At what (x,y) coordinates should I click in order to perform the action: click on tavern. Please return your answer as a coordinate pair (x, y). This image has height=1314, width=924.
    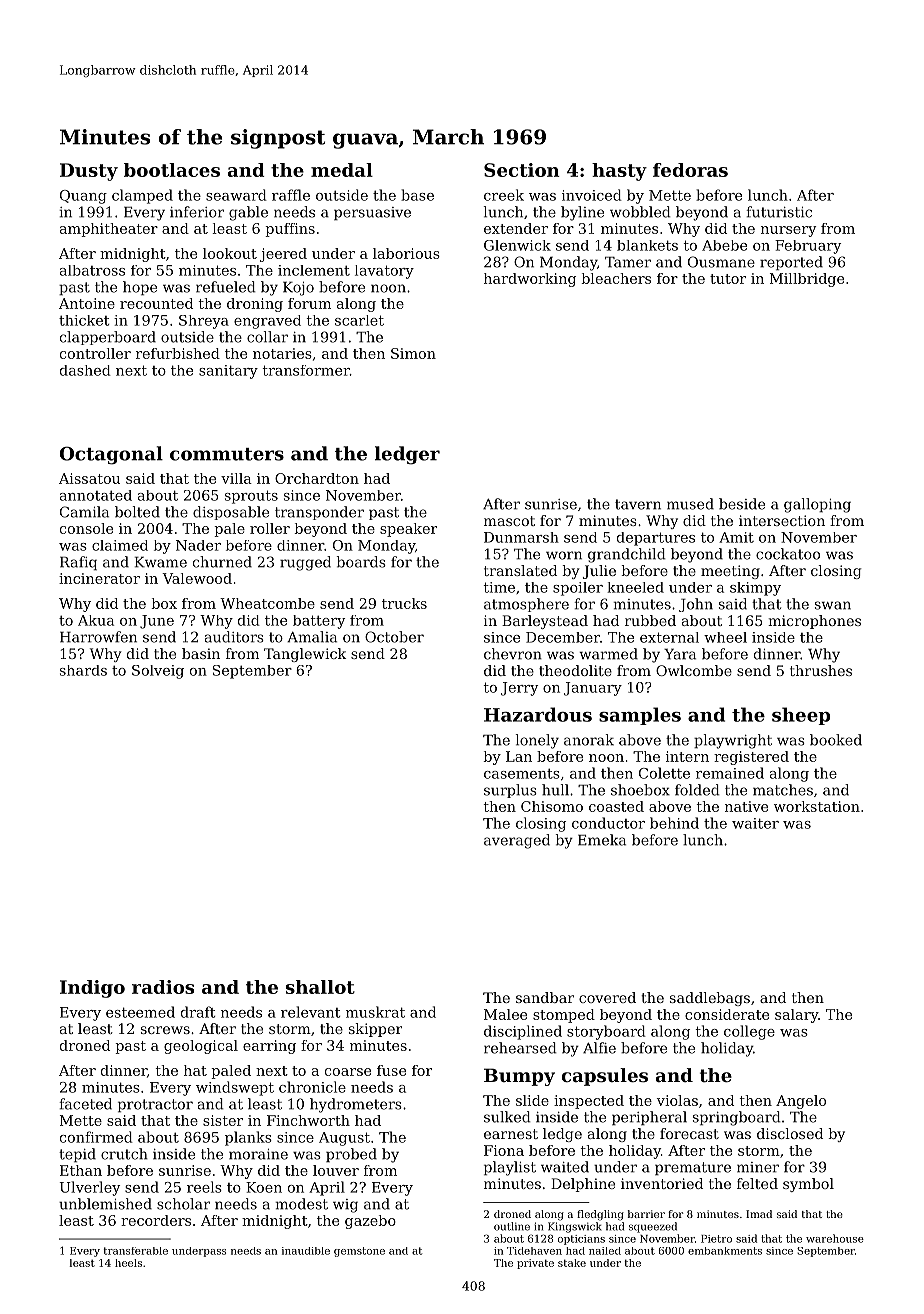
    Looking at the image, I should click on (638, 504).
